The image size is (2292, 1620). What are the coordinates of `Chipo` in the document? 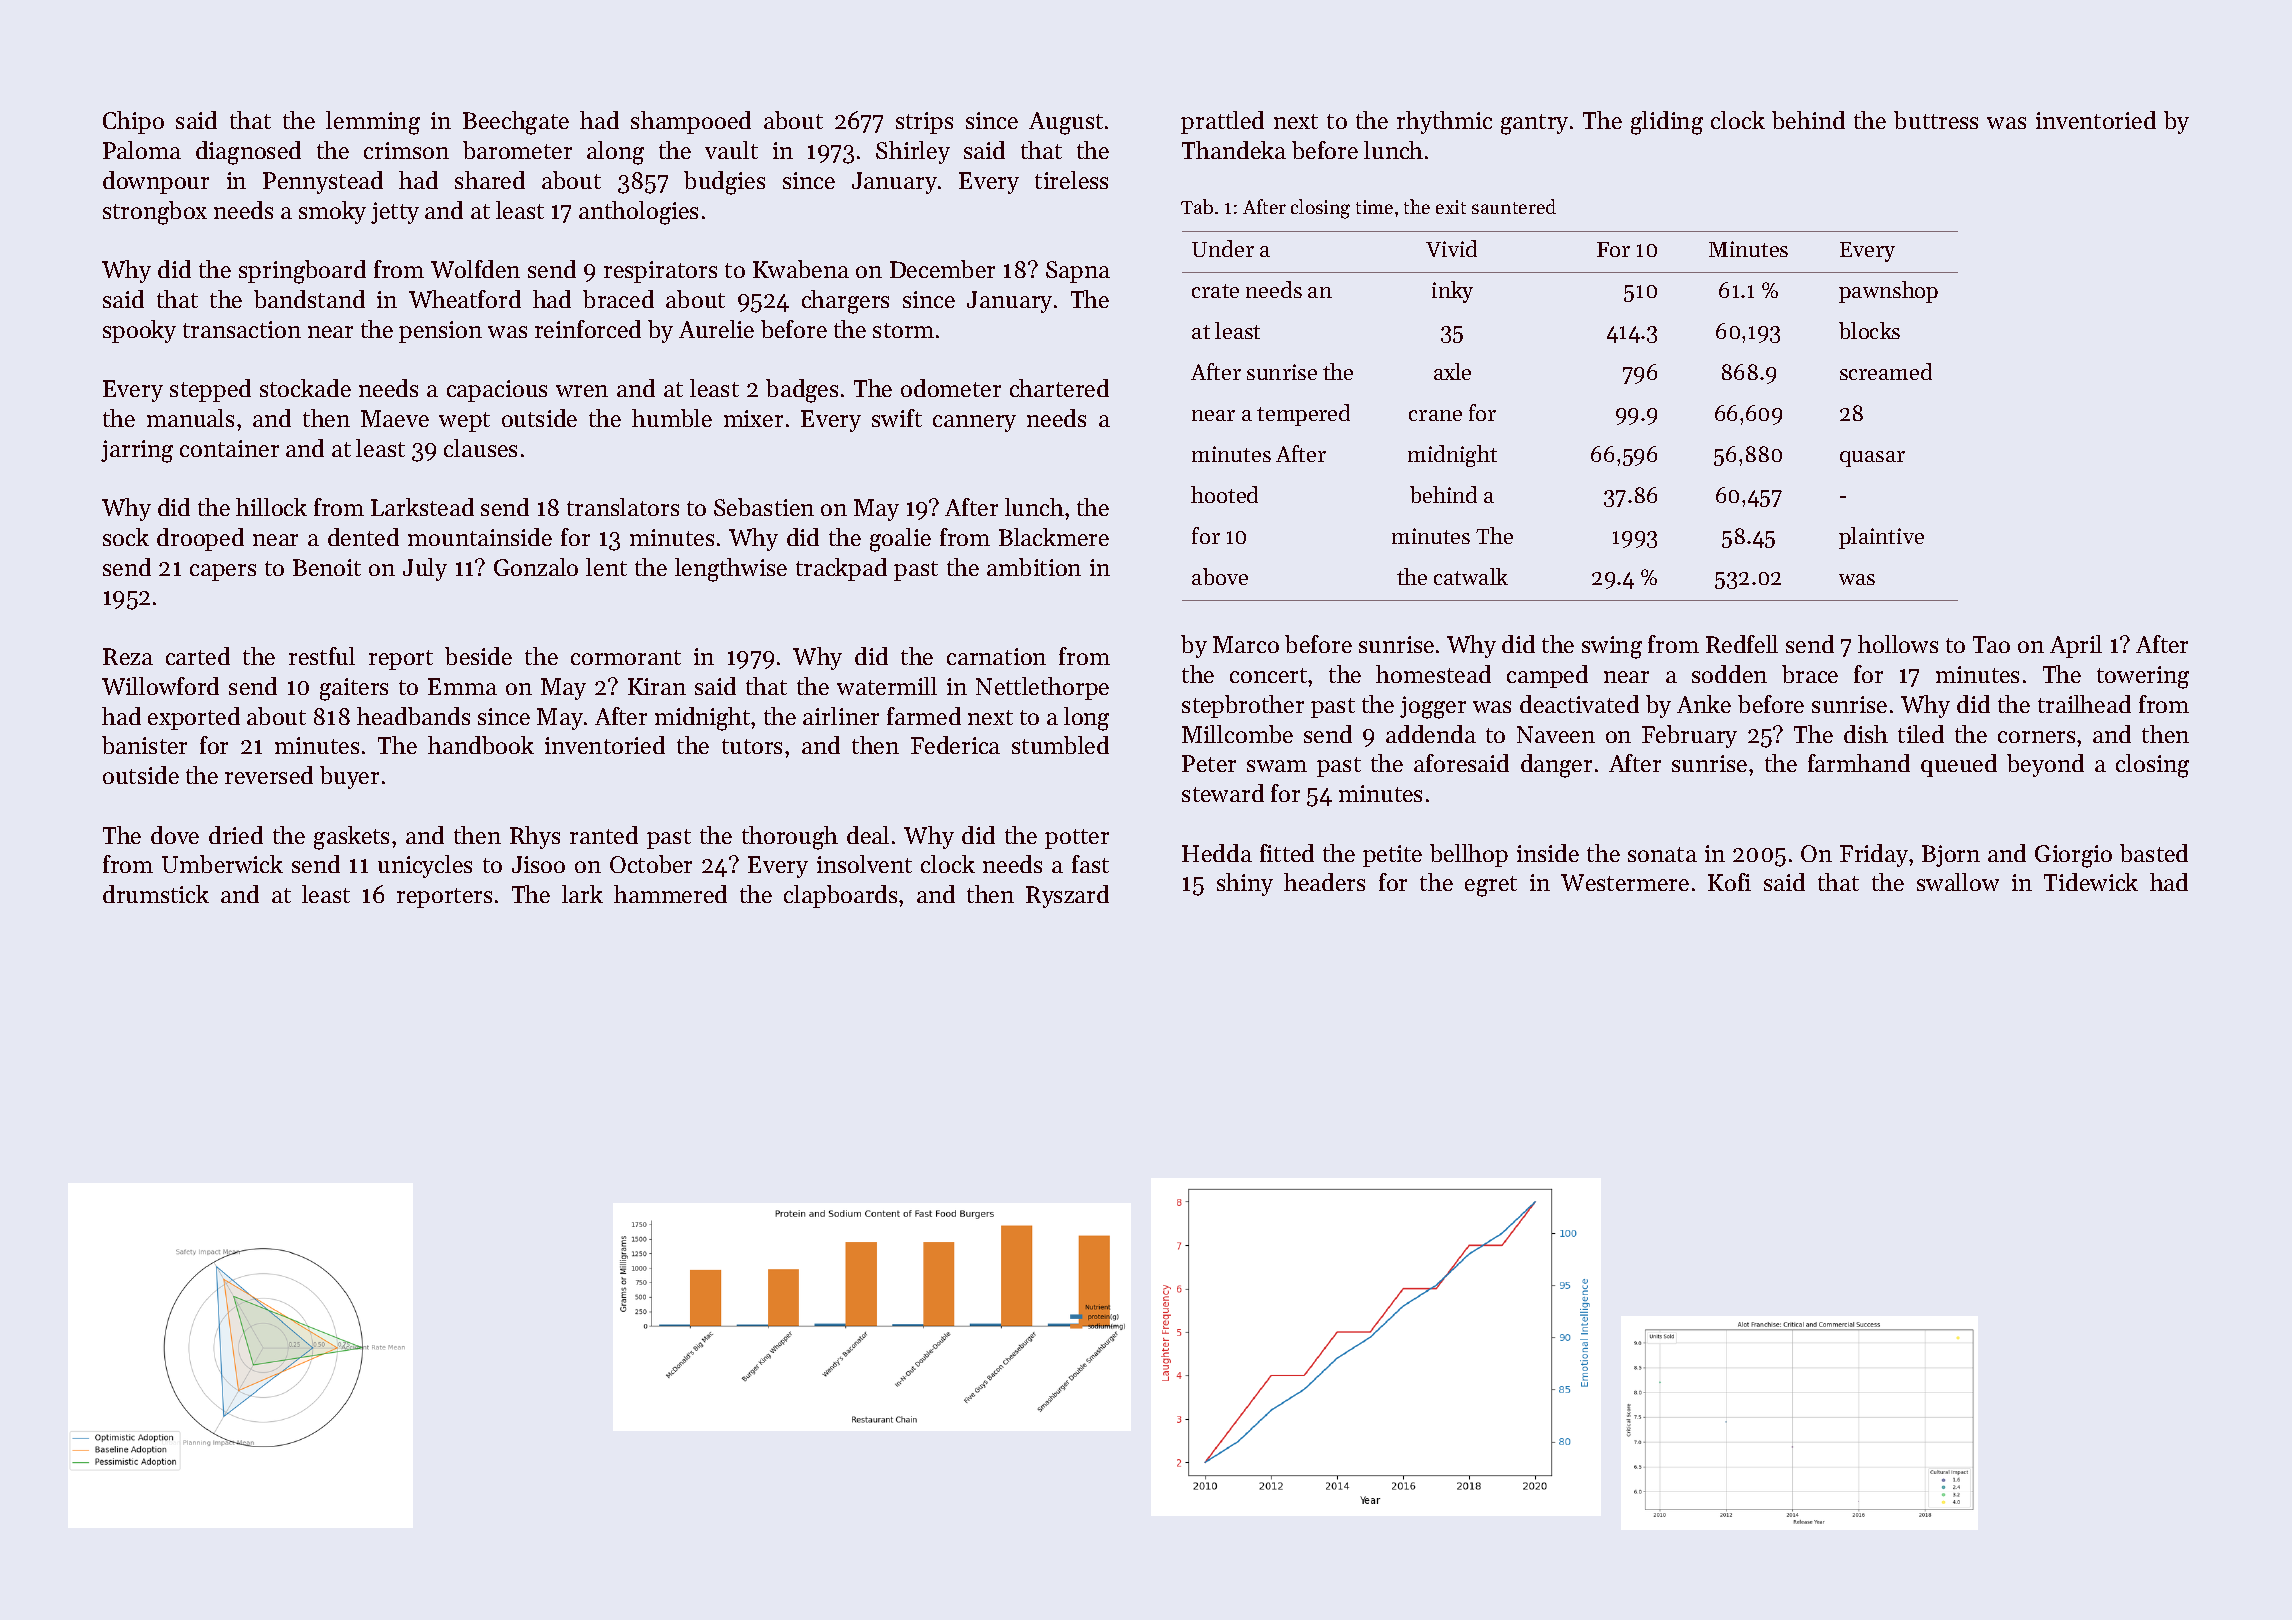 It's located at (133, 122).
